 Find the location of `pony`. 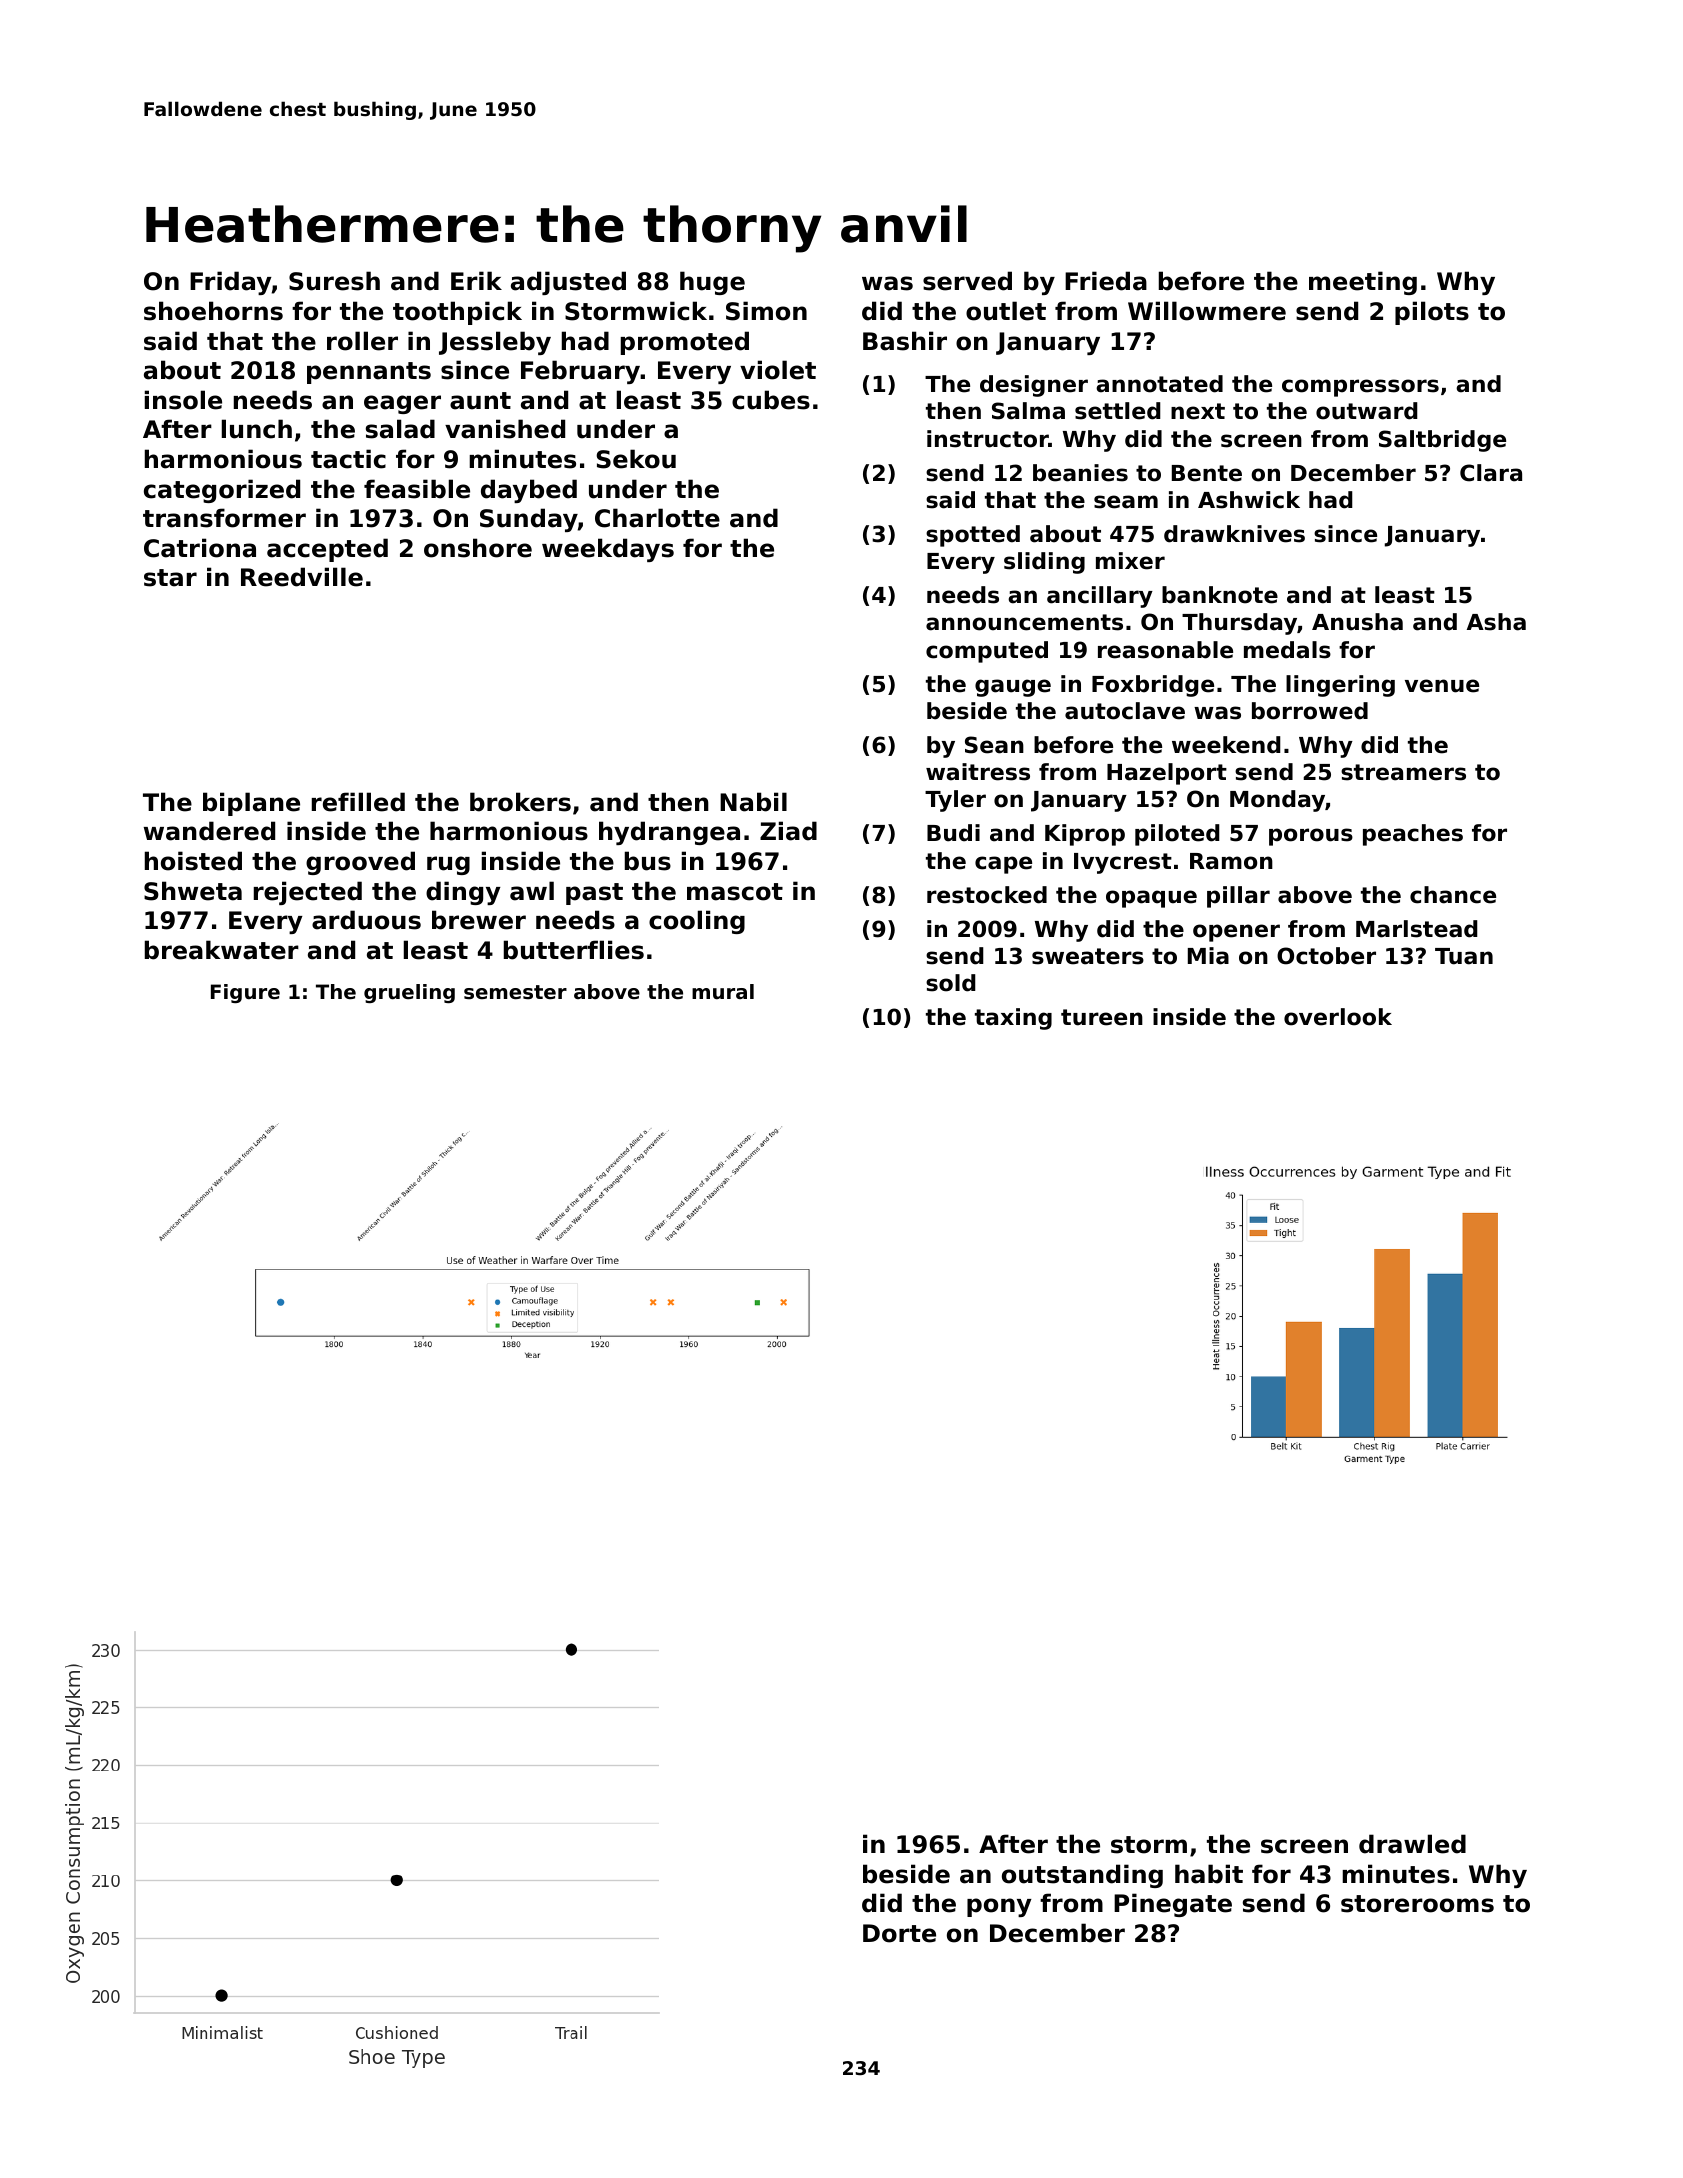

pony is located at coordinates (999, 1907).
